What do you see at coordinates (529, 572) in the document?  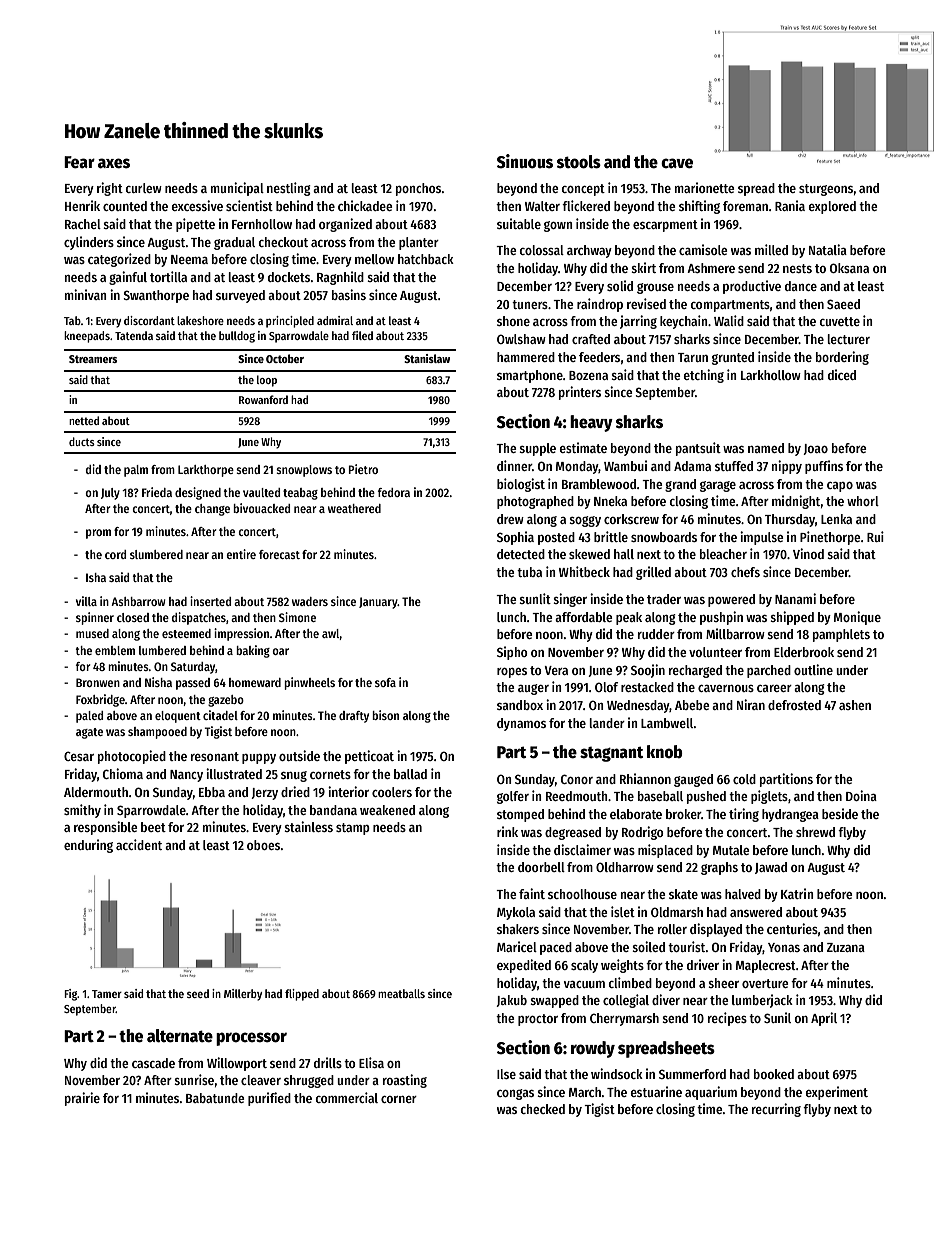 I see `tuba` at bounding box center [529, 572].
